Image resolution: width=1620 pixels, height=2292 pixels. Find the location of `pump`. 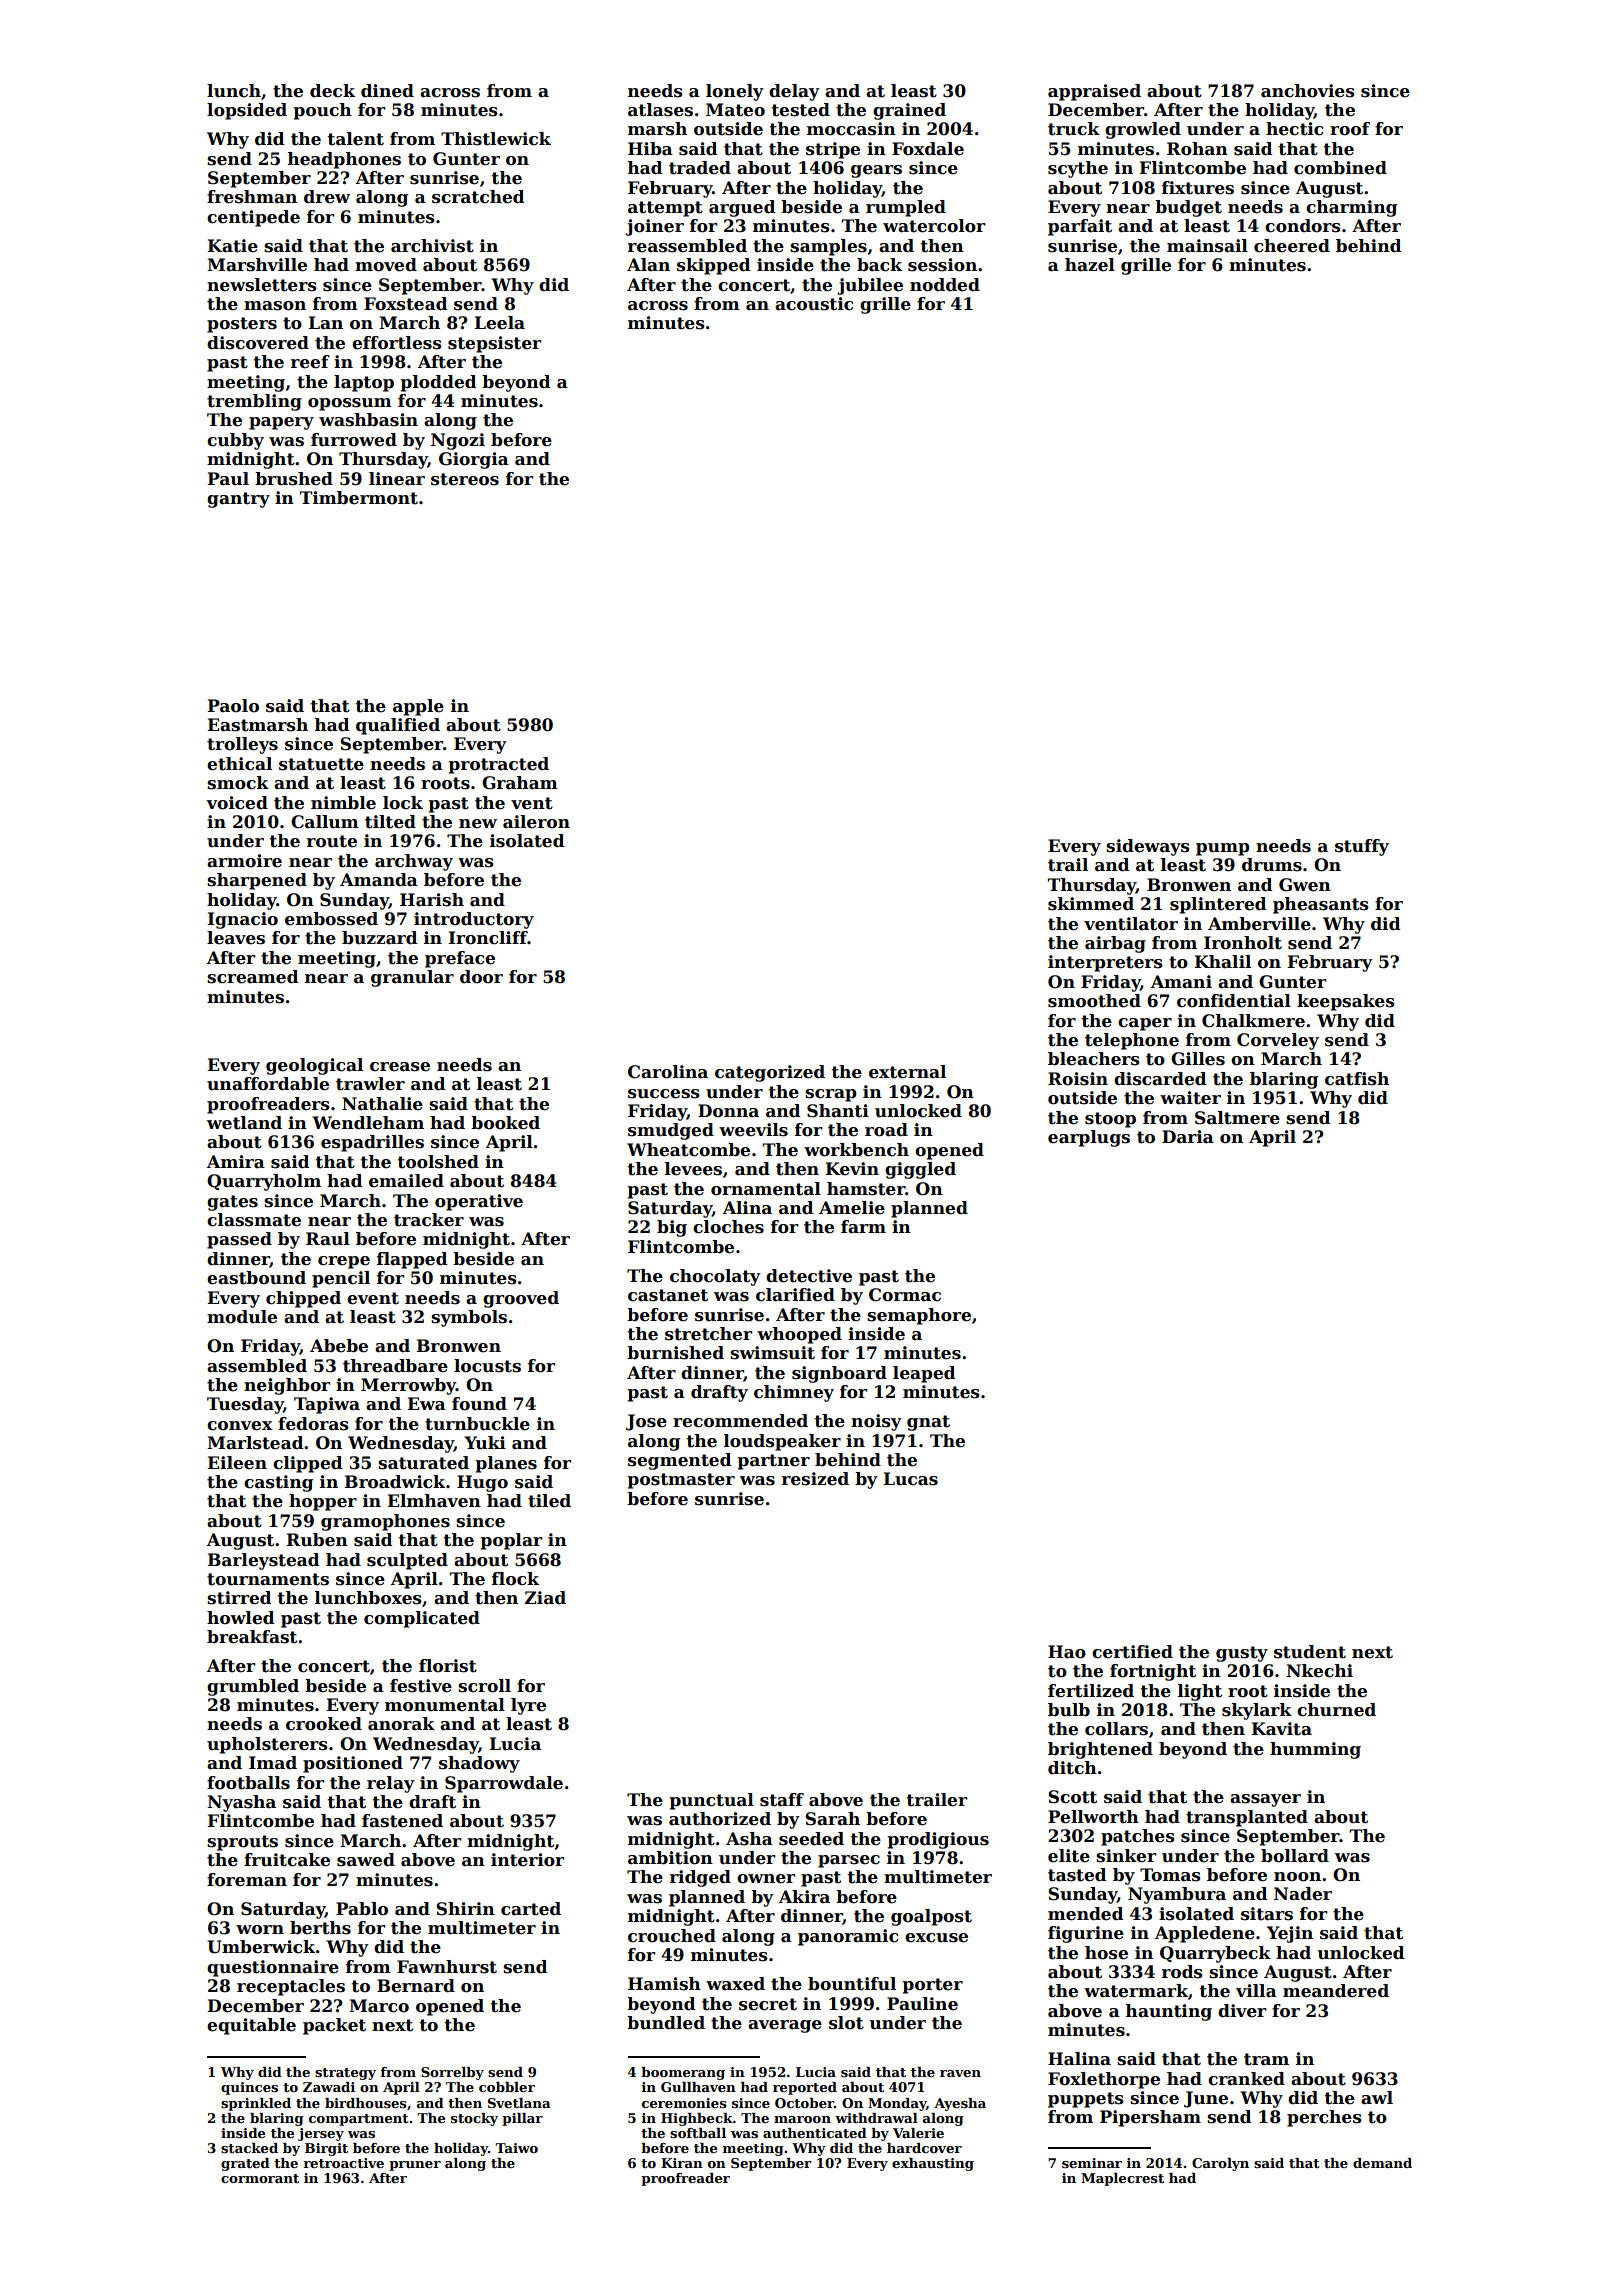

pump is located at coordinates (1223, 849).
